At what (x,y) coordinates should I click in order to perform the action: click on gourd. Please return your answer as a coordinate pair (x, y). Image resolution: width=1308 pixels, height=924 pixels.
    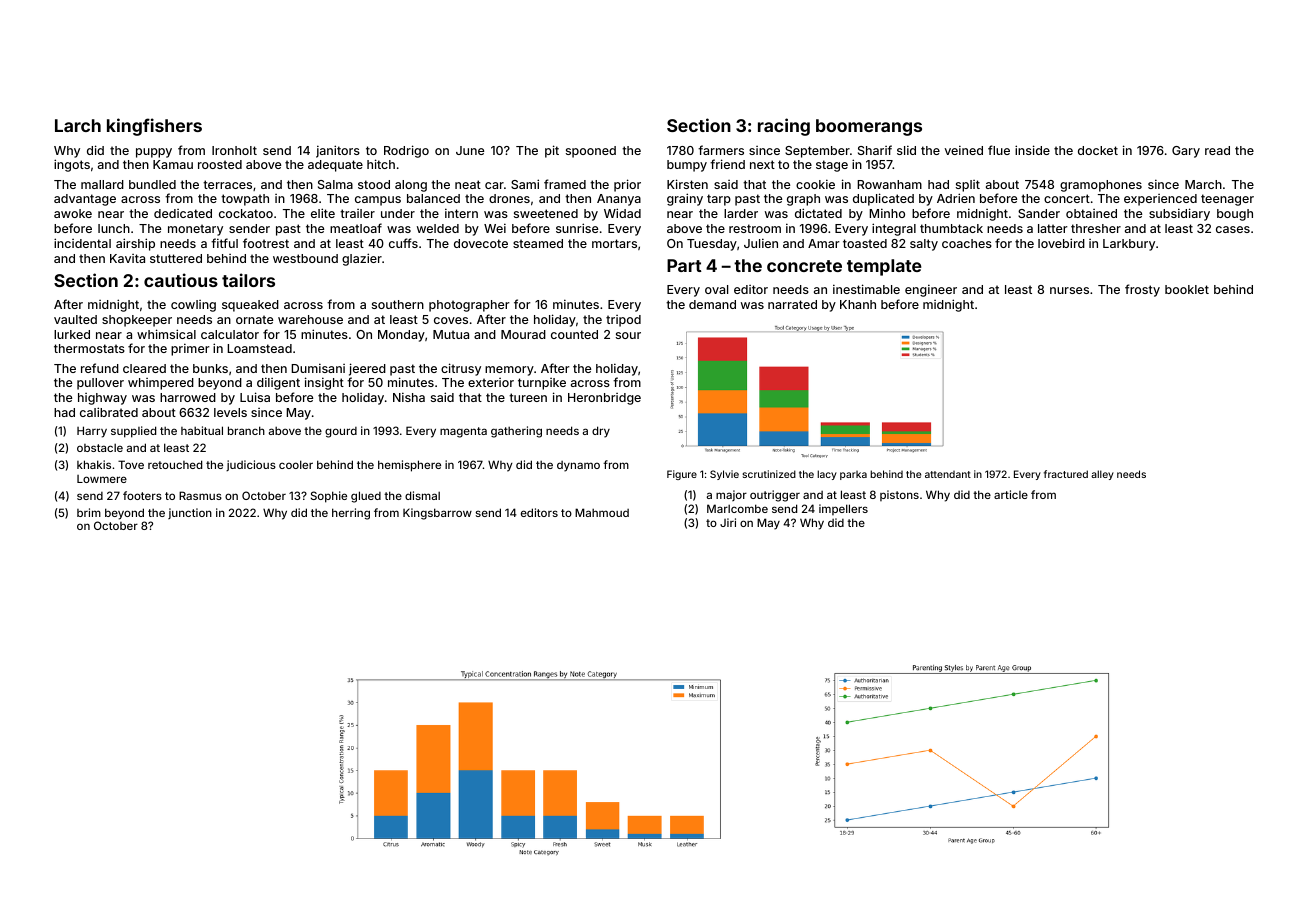
    Looking at the image, I should click on (341, 432).
